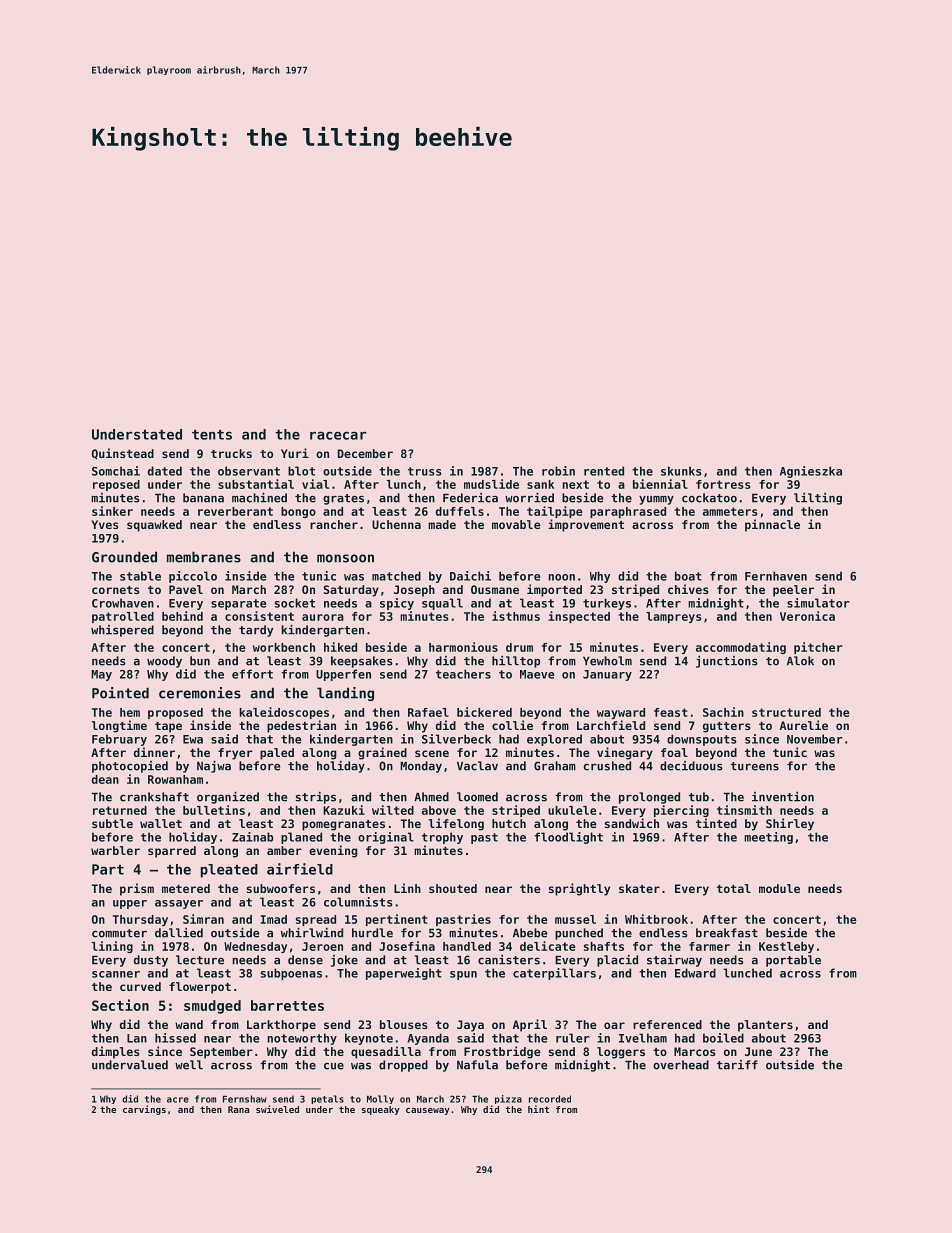 This image has width=952, height=1233. What do you see at coordinates (403, 1066) in the image?
I see `dropped` at bounding box center [403, 1066].
